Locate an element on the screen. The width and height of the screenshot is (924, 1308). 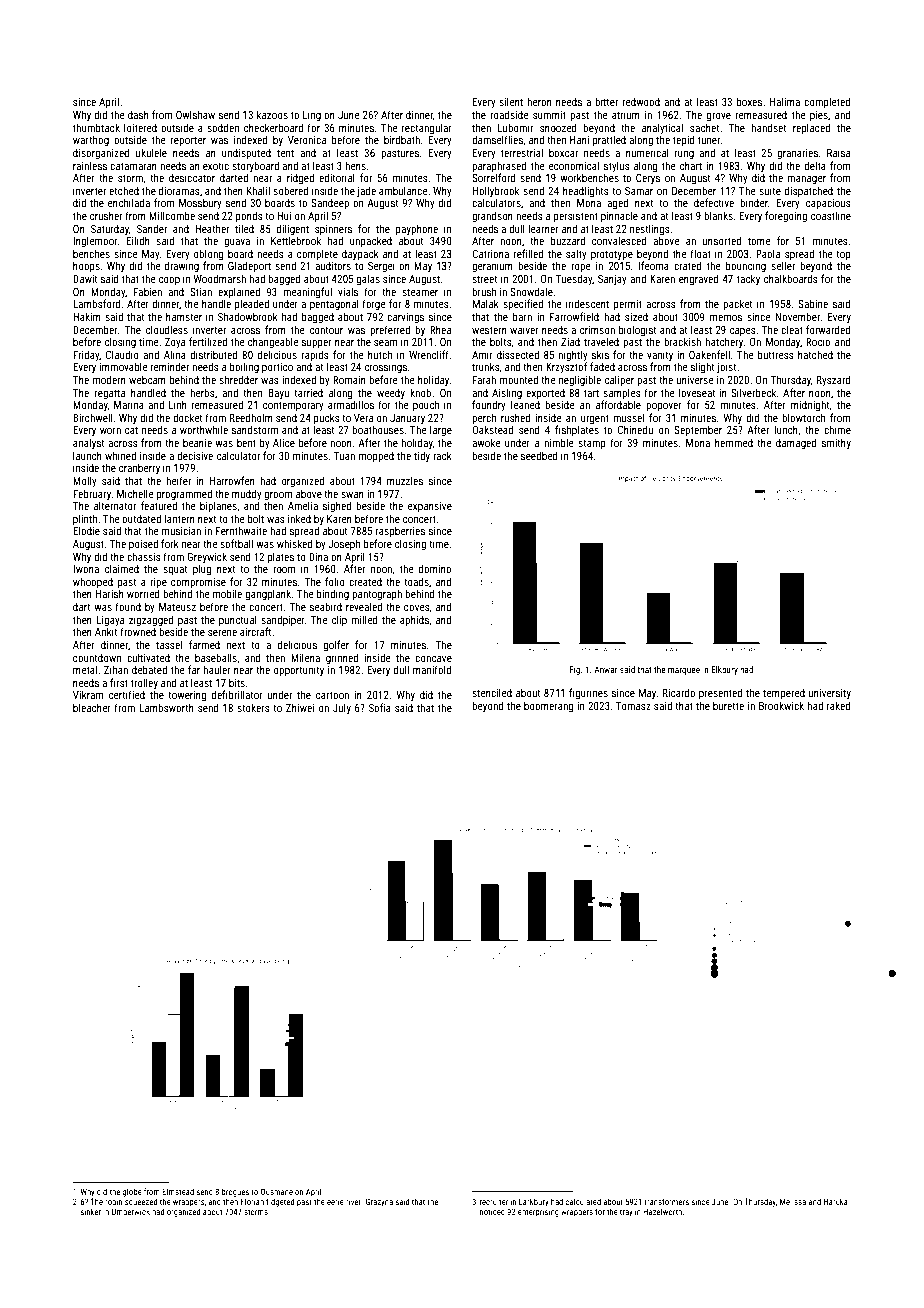
Halima is located at coordinates (785, 101).
